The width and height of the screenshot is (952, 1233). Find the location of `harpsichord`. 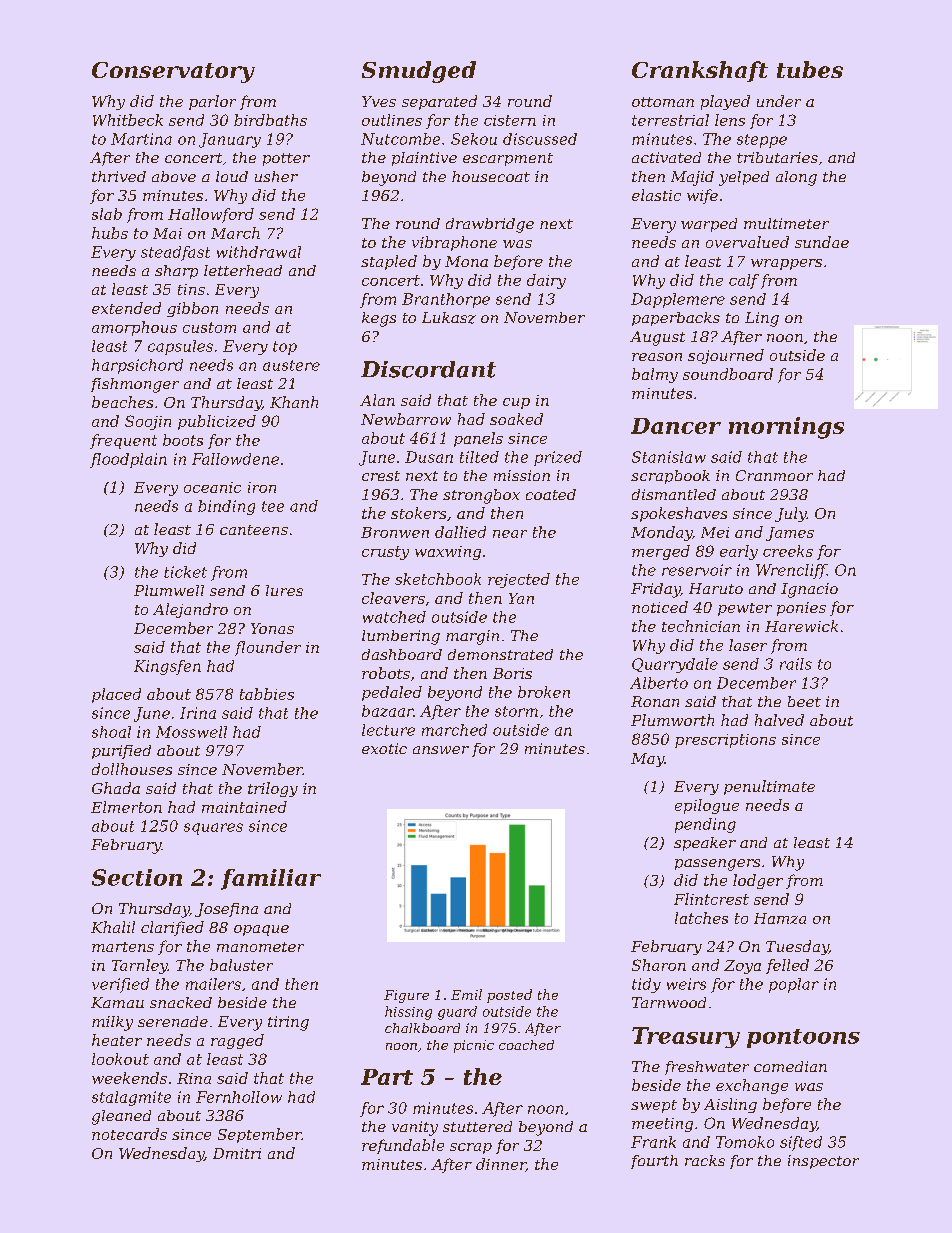

harpsichord is located at coordinates (137, 366).
